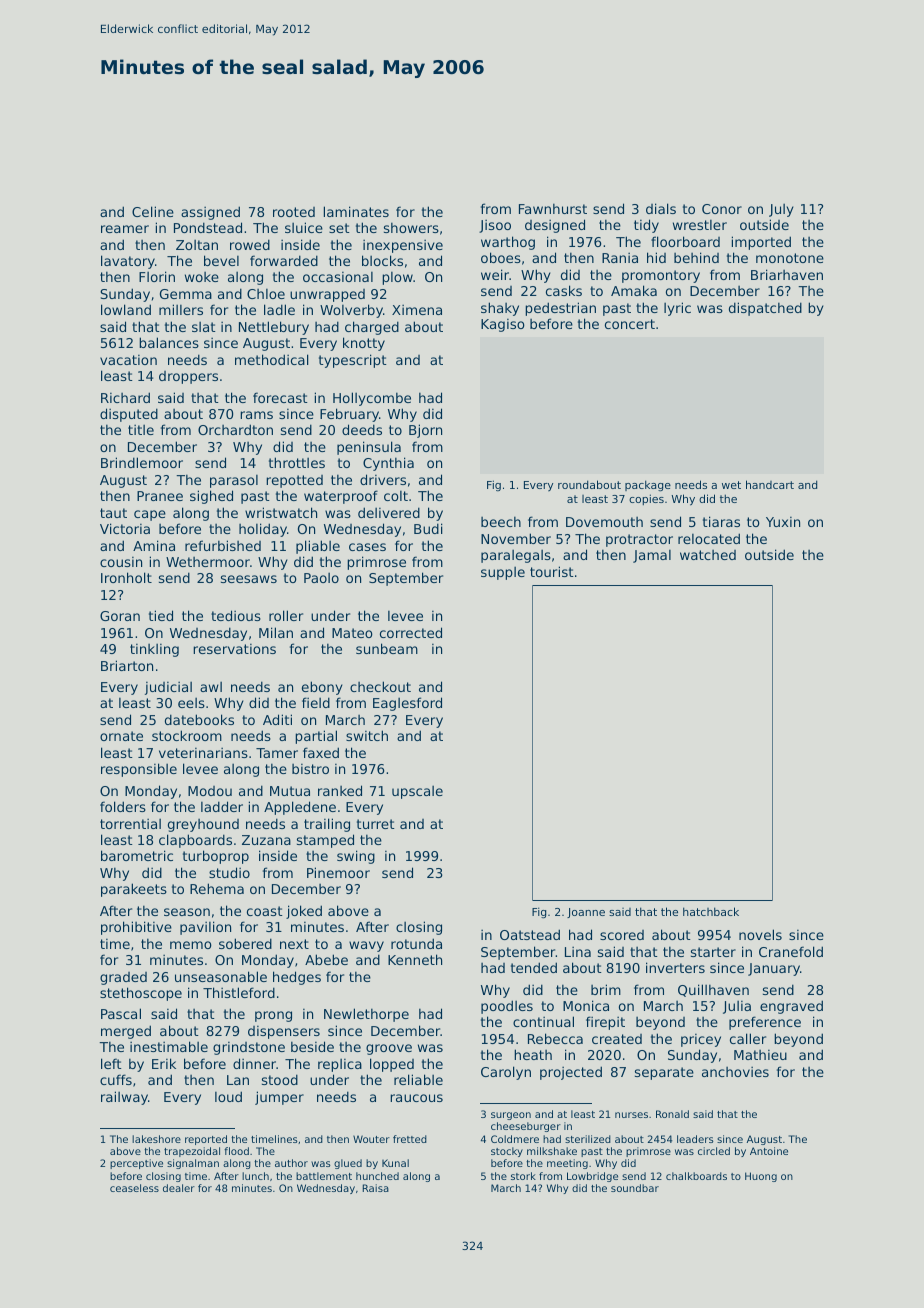  Describe the element at coordinates (661, 208) in the screenshot. I see `dials` at that location.
